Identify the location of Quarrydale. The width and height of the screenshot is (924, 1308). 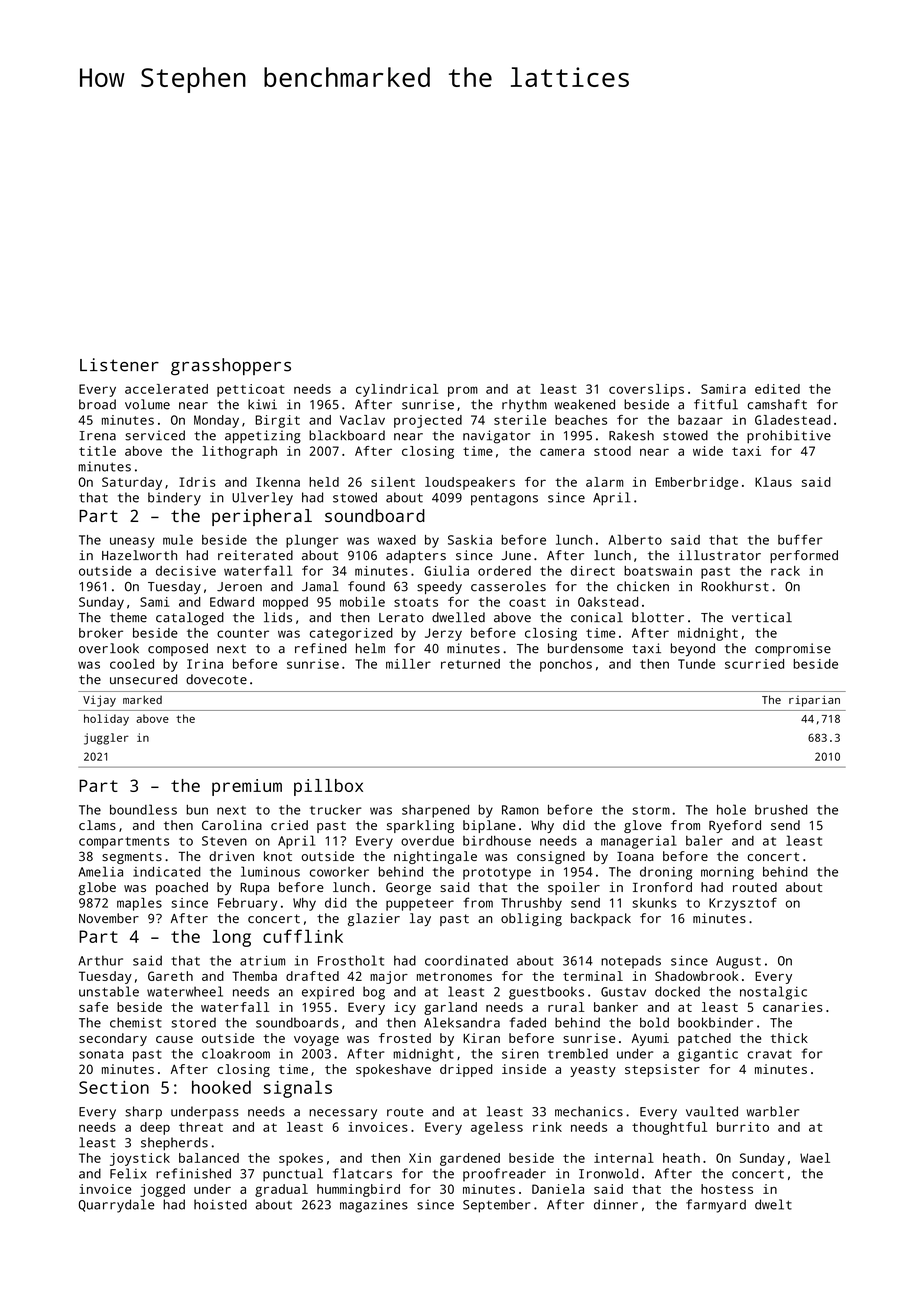
(116, 1206).
